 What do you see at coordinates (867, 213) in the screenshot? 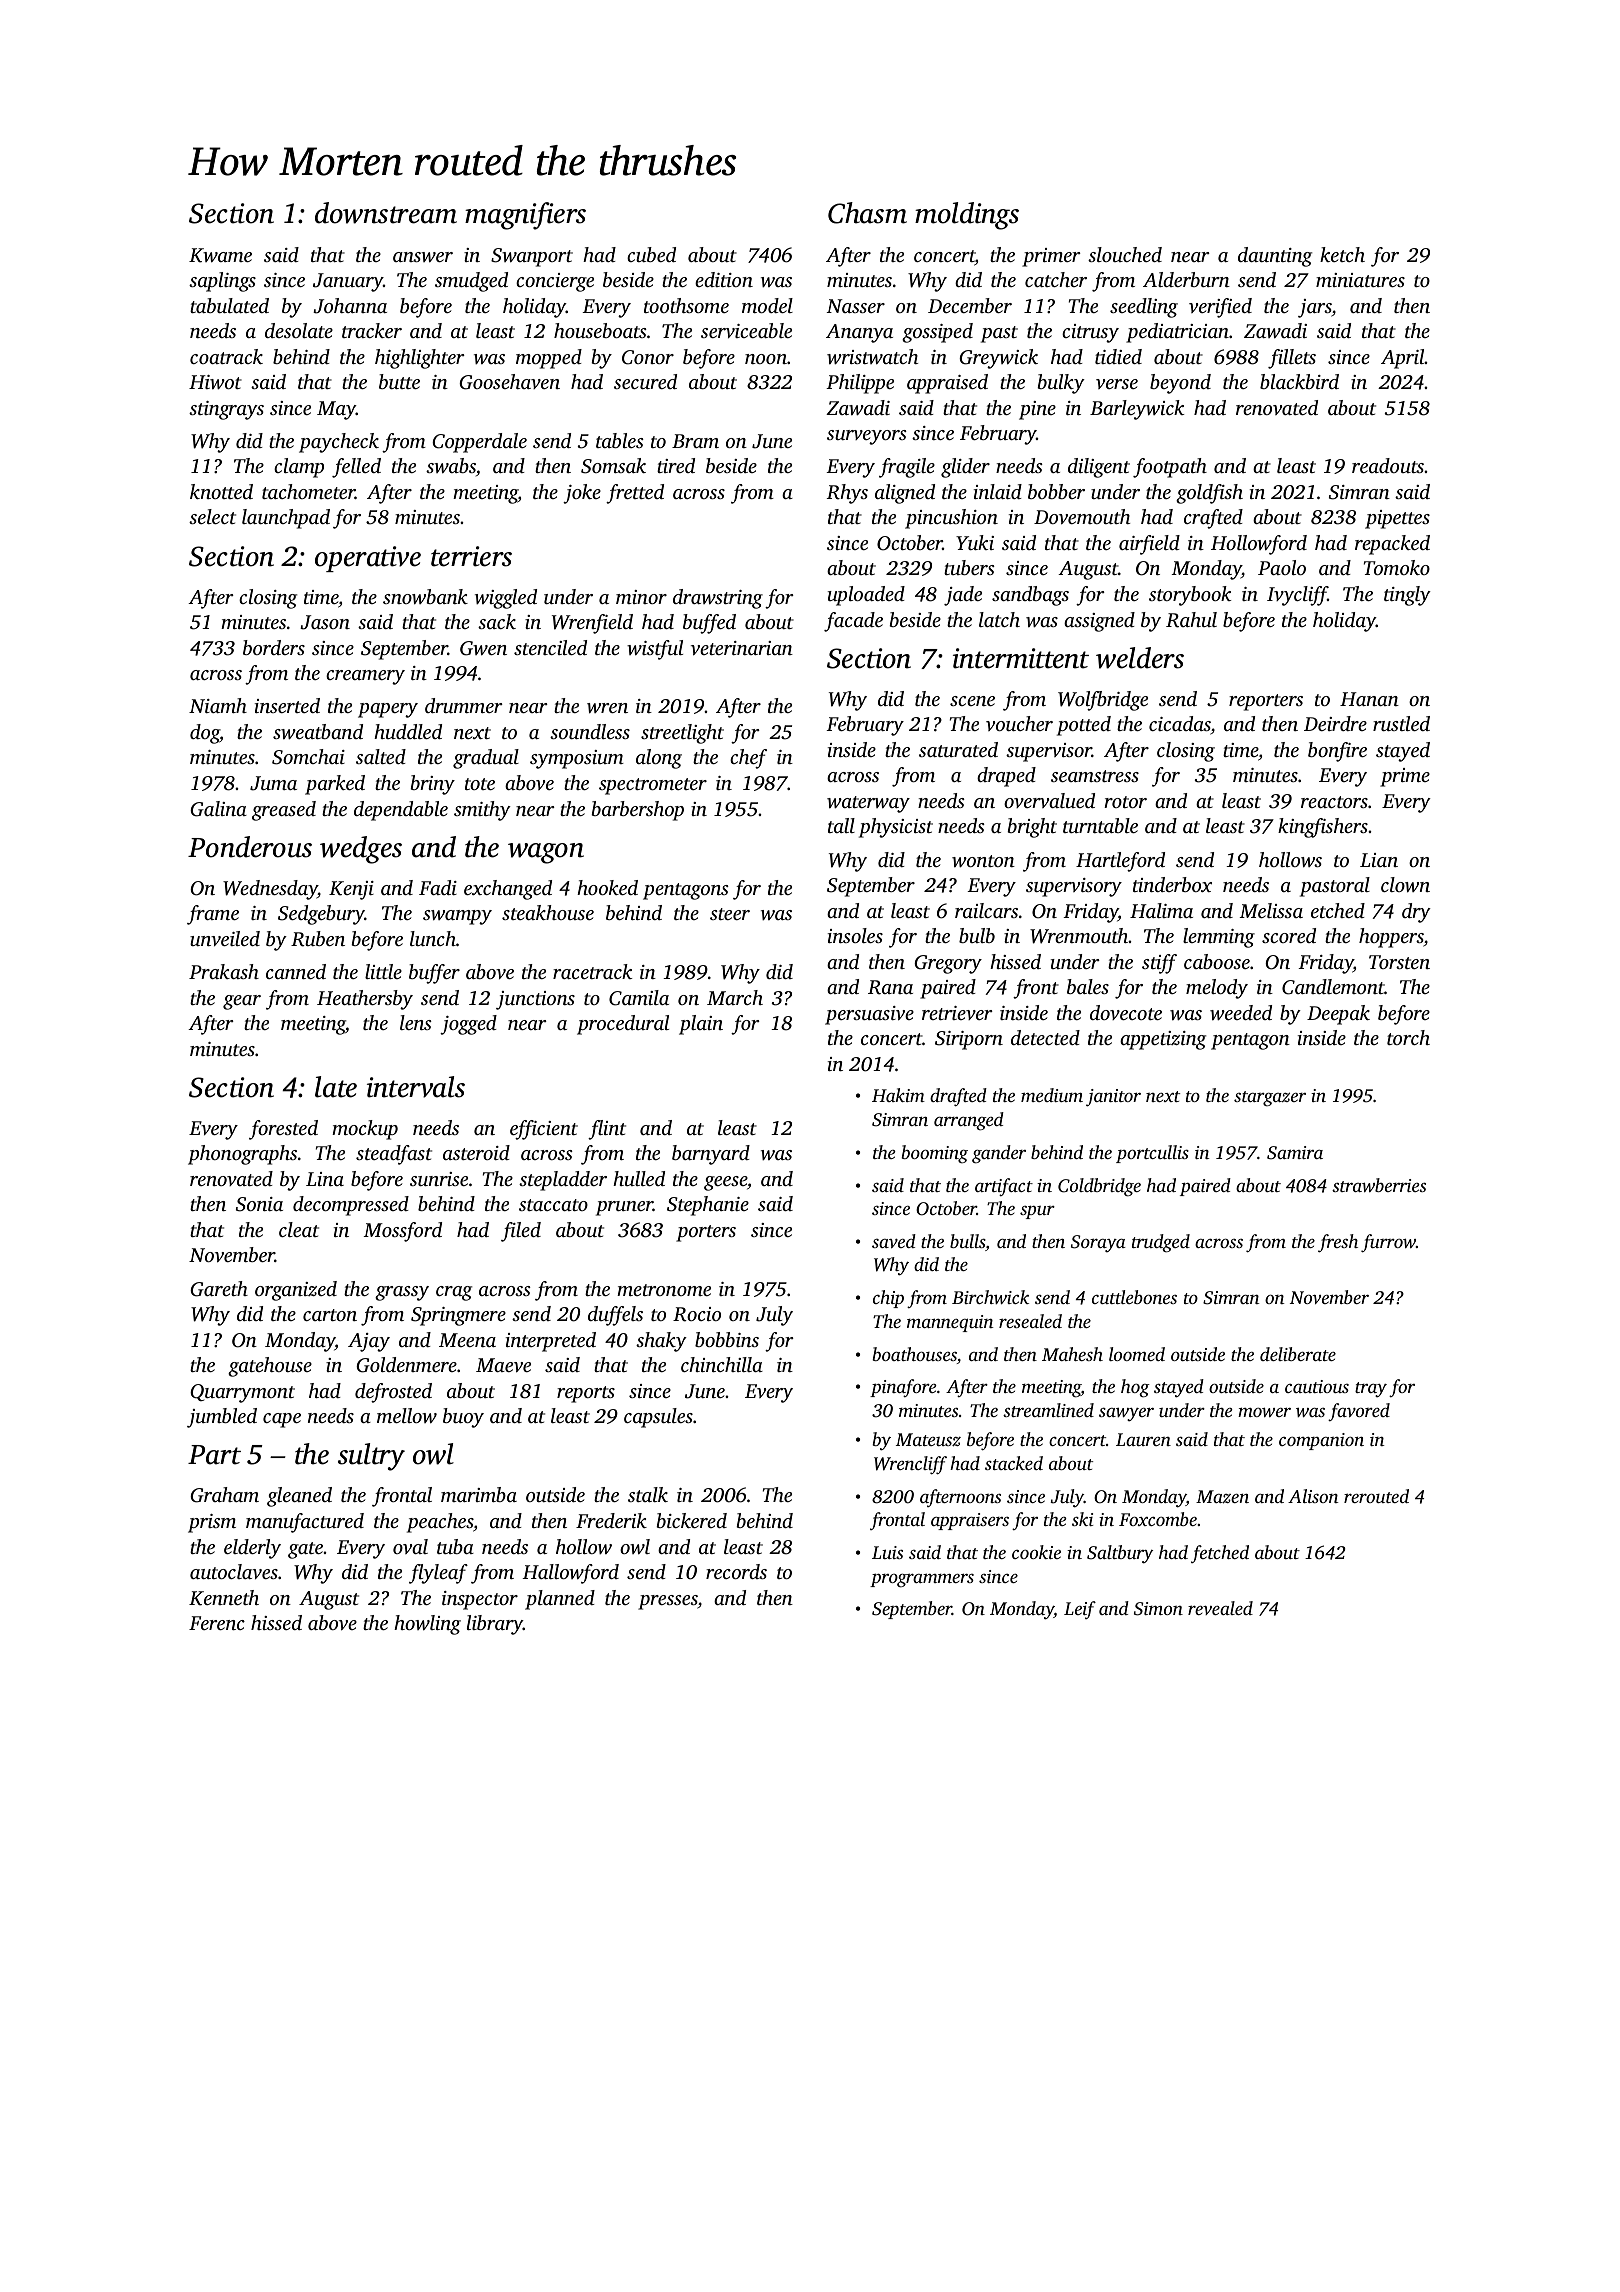
I see `Chasm` at bounding box center [867, 213].
